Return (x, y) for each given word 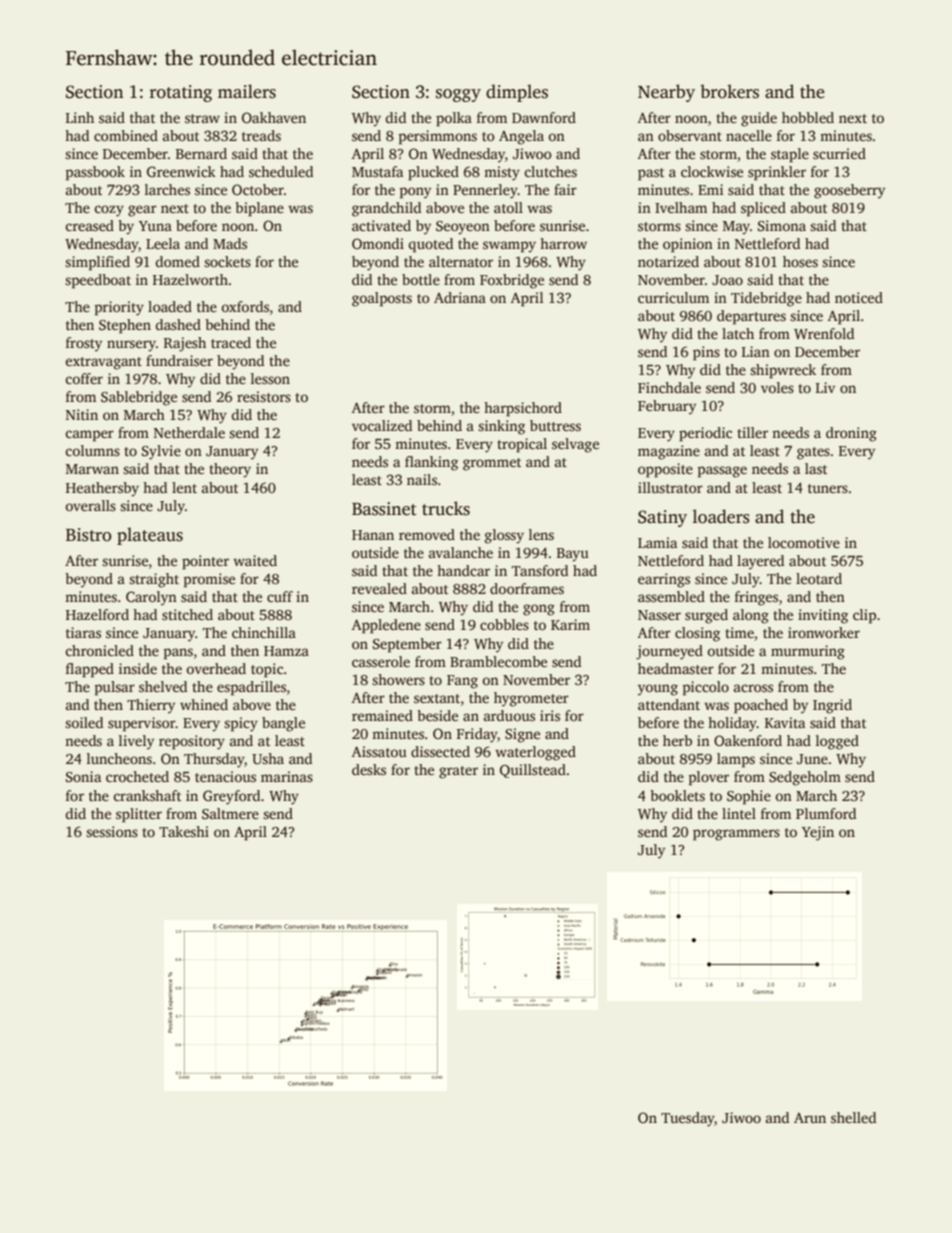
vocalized (382, 425)
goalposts (382, 299)
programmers (736, 835)
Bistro (89, 535)
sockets (227, 261)
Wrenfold (824, 333)
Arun (810, 1118)
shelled (853, 1117)
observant (690, 135)
